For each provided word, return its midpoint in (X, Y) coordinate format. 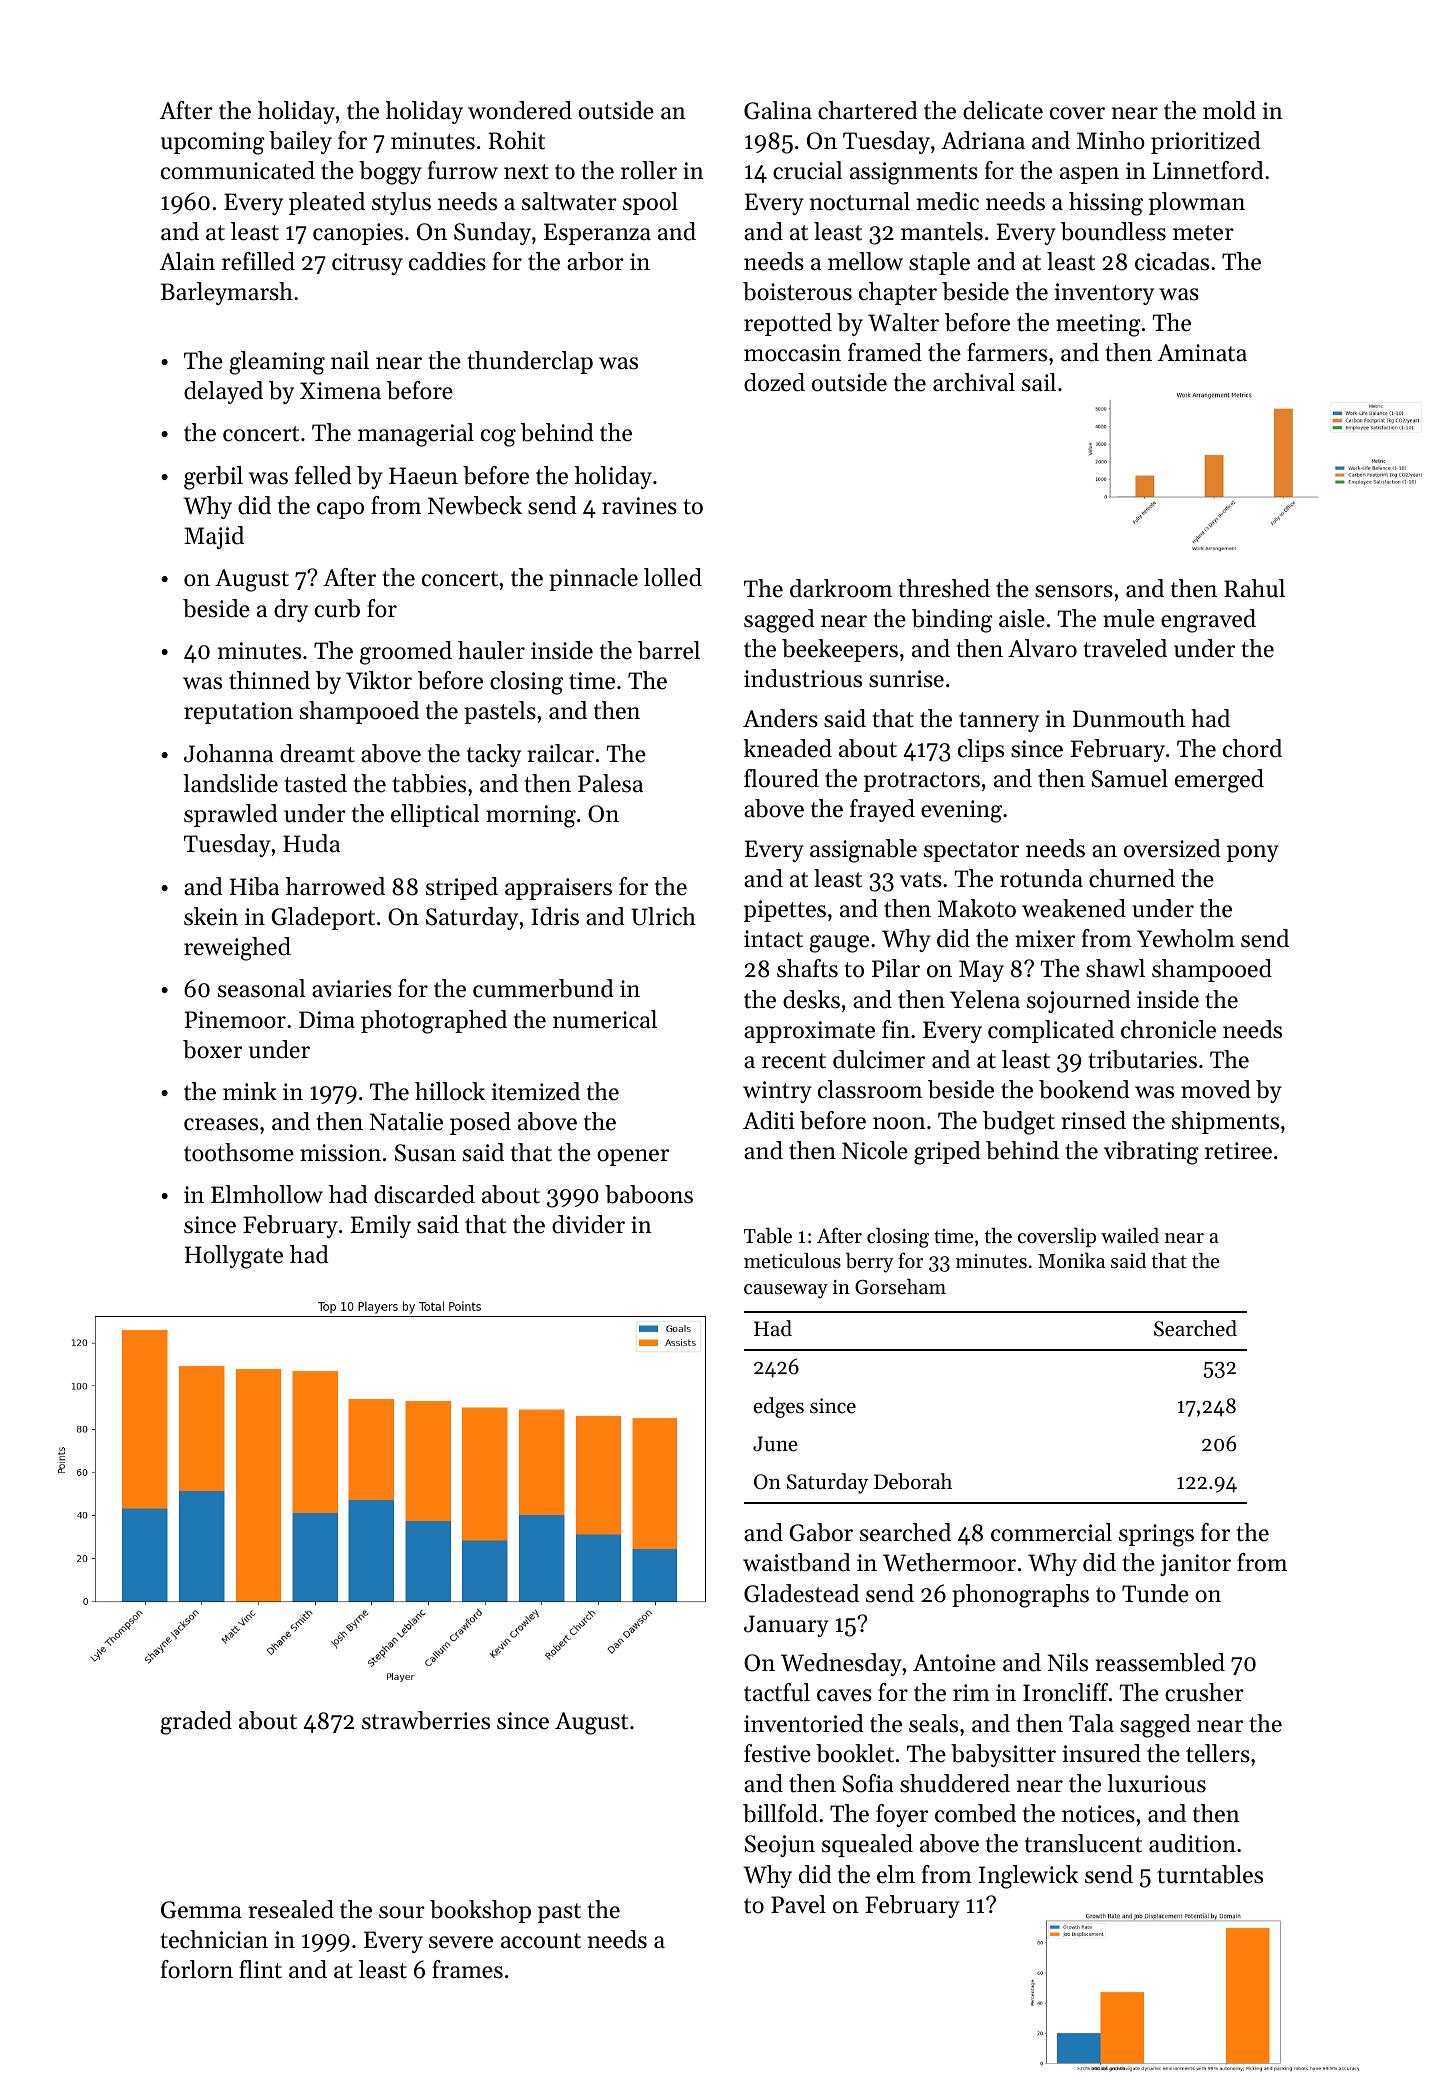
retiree (1238, 1151)
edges (778, 1407)
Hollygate (234, 1257)
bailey (300, 142)
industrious (803, 678)
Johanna (228, 753)
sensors (1074, 591)
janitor (1195, 1565)
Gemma (201, 1910)
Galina (778, 110)
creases (221, 1124)
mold (1229, 110)
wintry (777, 1092)
